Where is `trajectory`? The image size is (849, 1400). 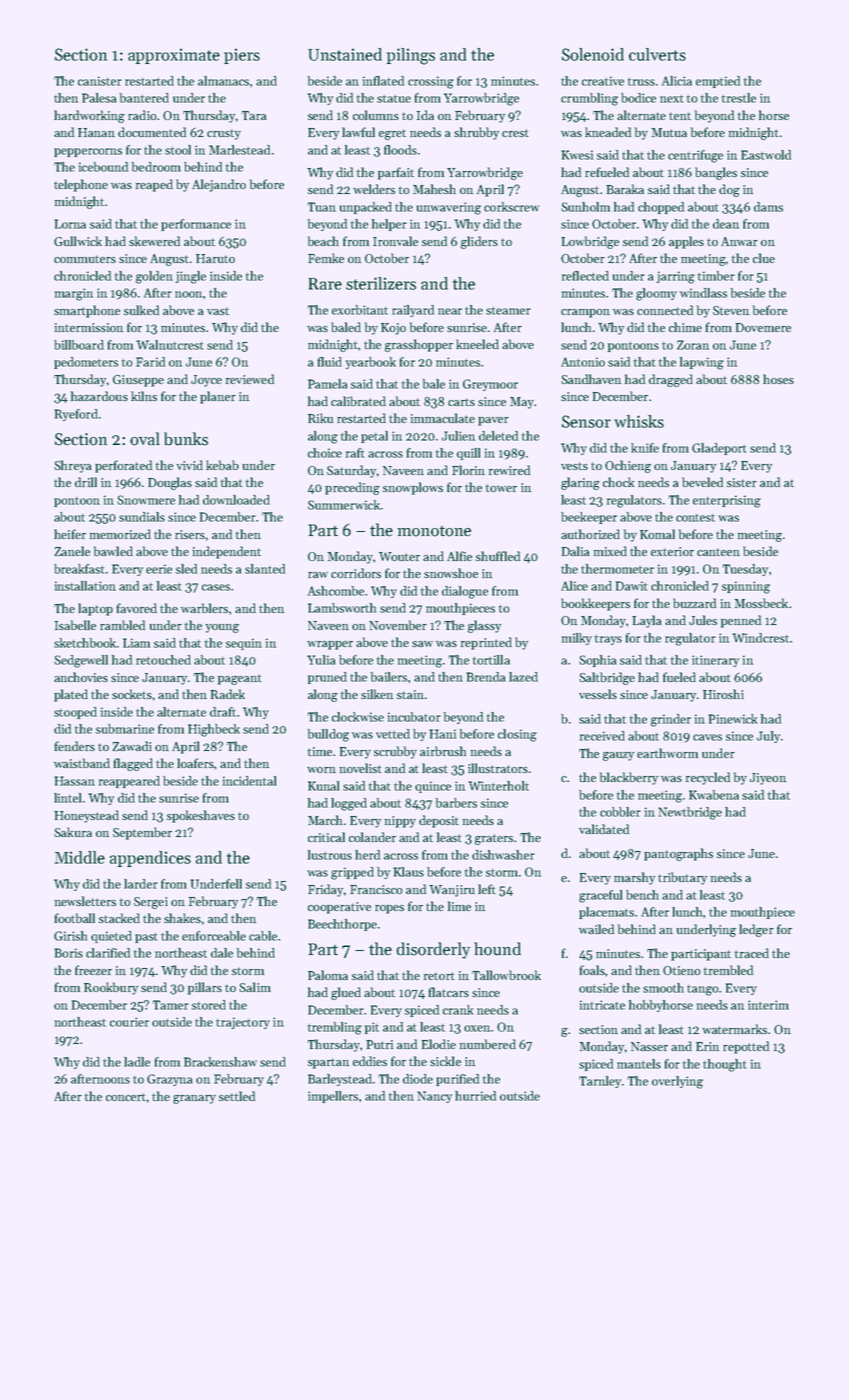 trajectory is located at coordinates (243, 1023).
